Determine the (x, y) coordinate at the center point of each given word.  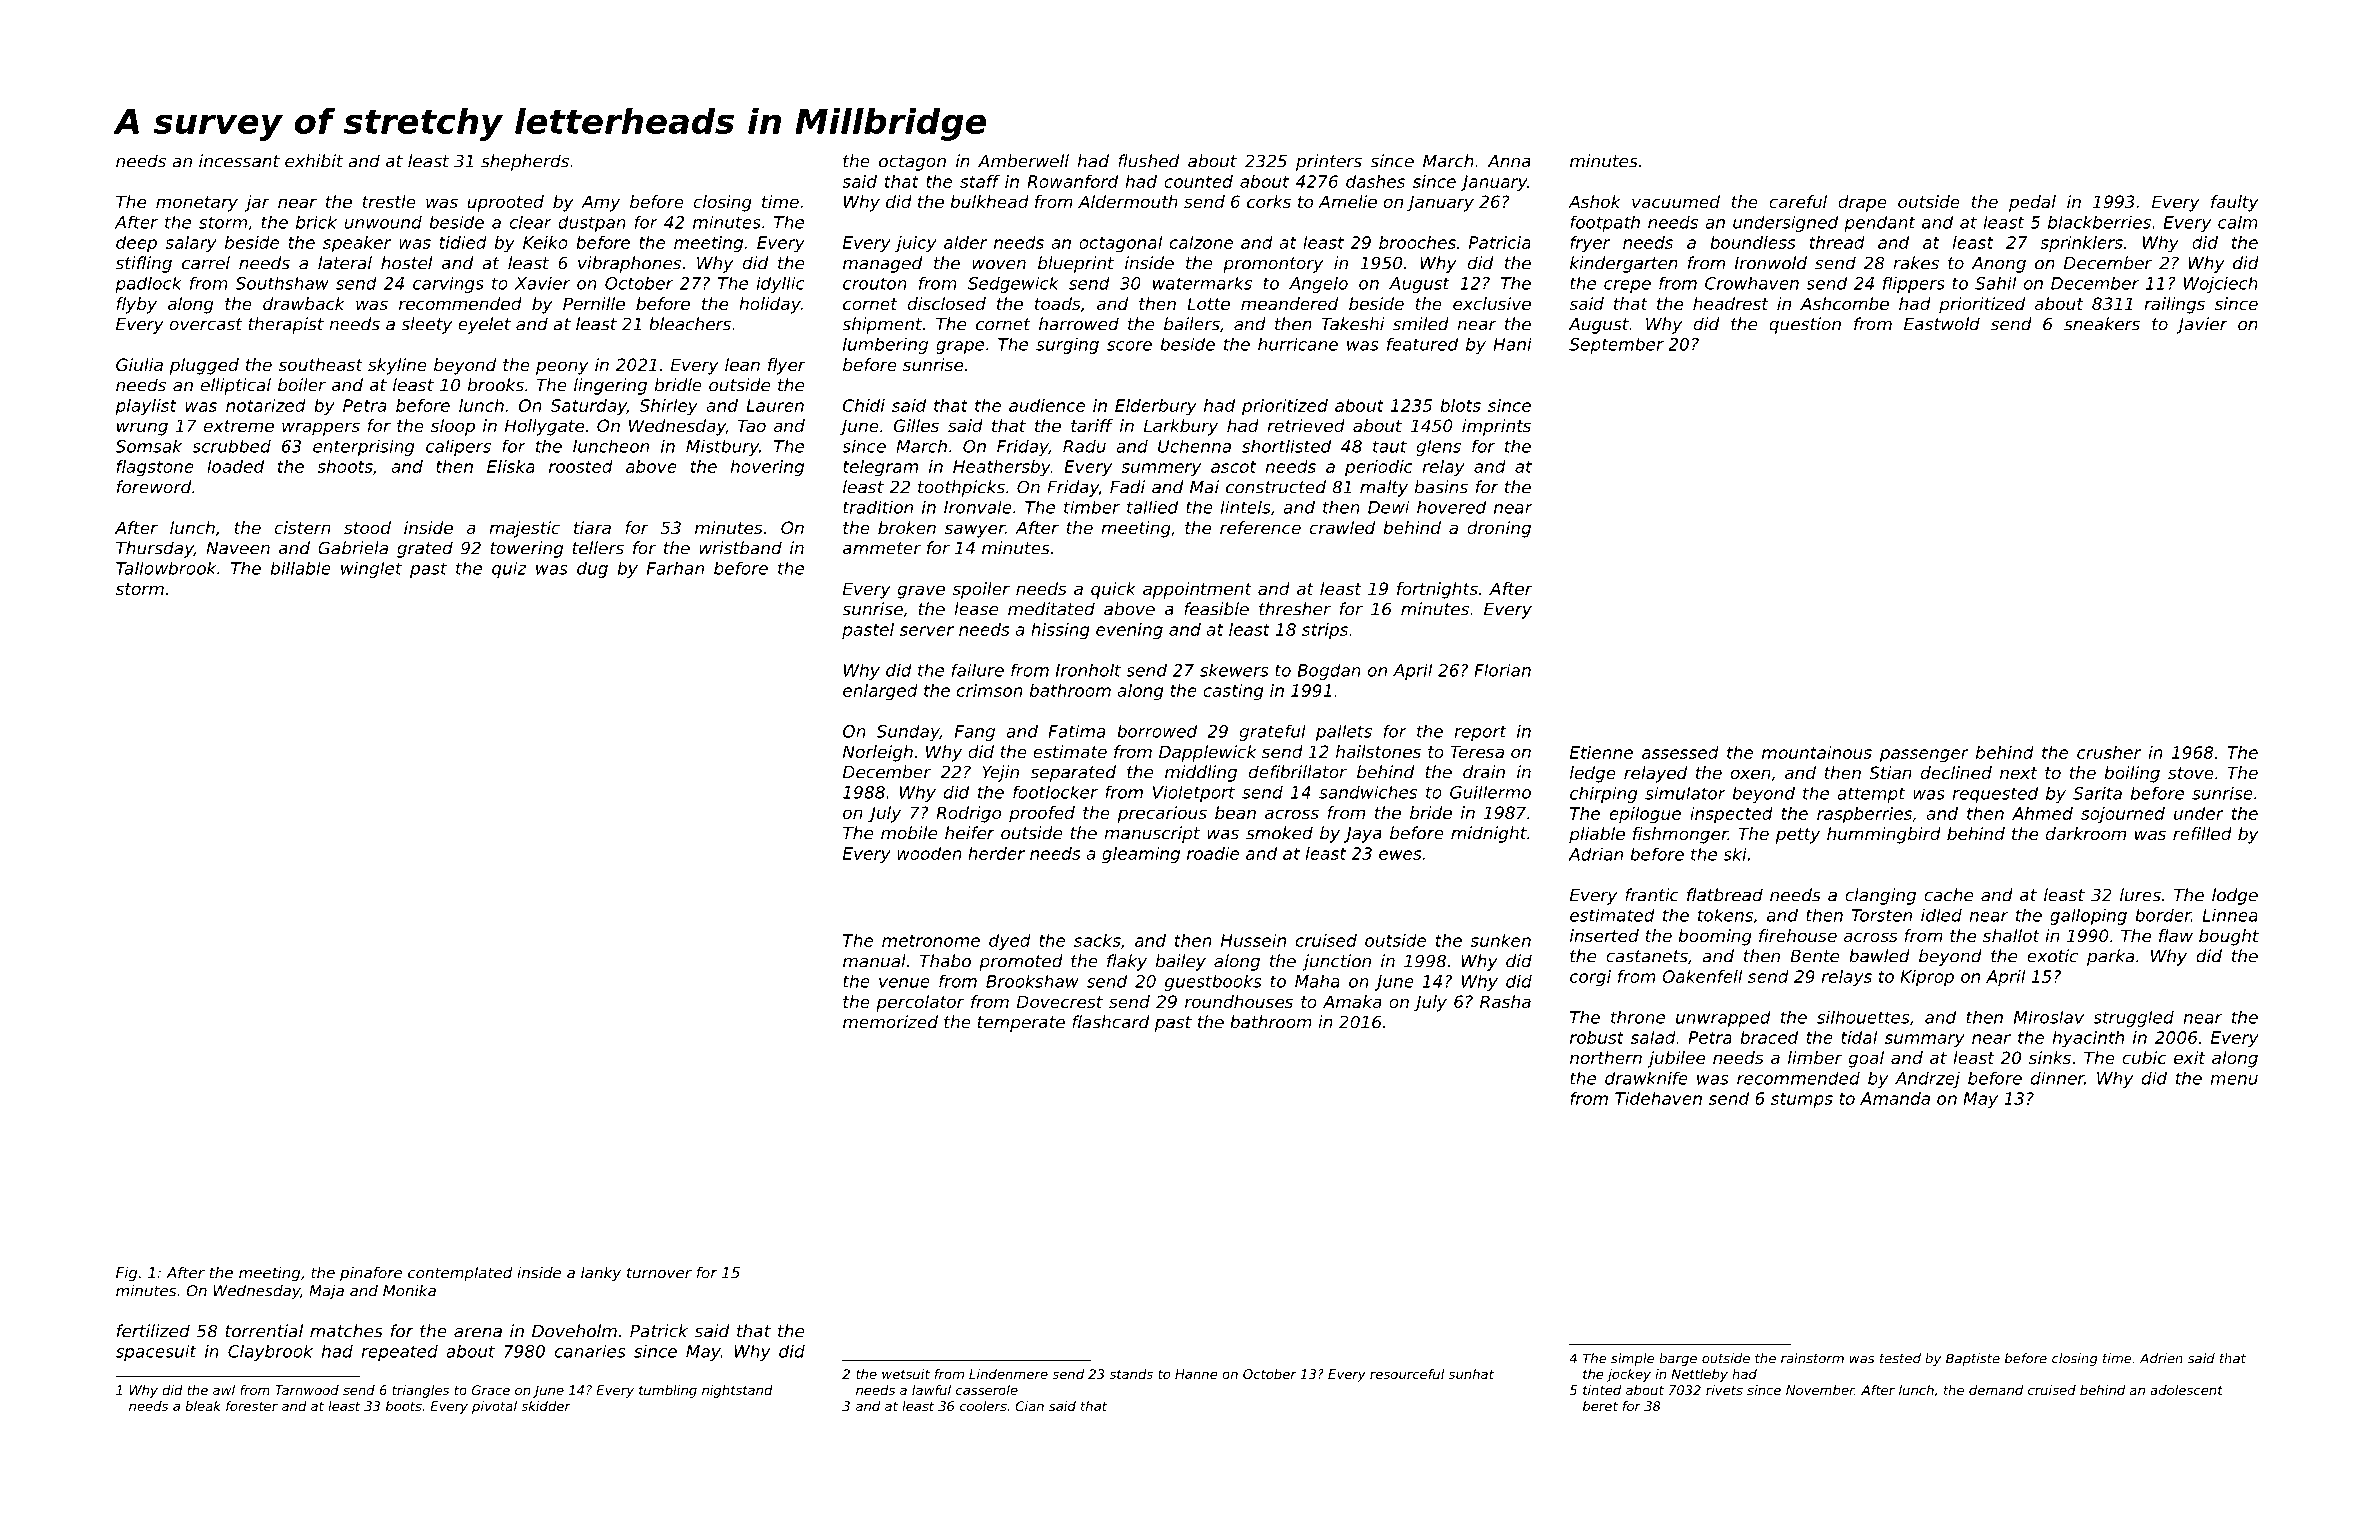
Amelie (1347, 201)
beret (1600, 1406)
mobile (909, 833)
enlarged (880, 692)
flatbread (1725, 895)
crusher (2109, 752)
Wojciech (2221, 285)
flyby (137, 305)
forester (252, 1406)
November (1820, 1390)
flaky (1127, 962)
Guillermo (1490, 792)
